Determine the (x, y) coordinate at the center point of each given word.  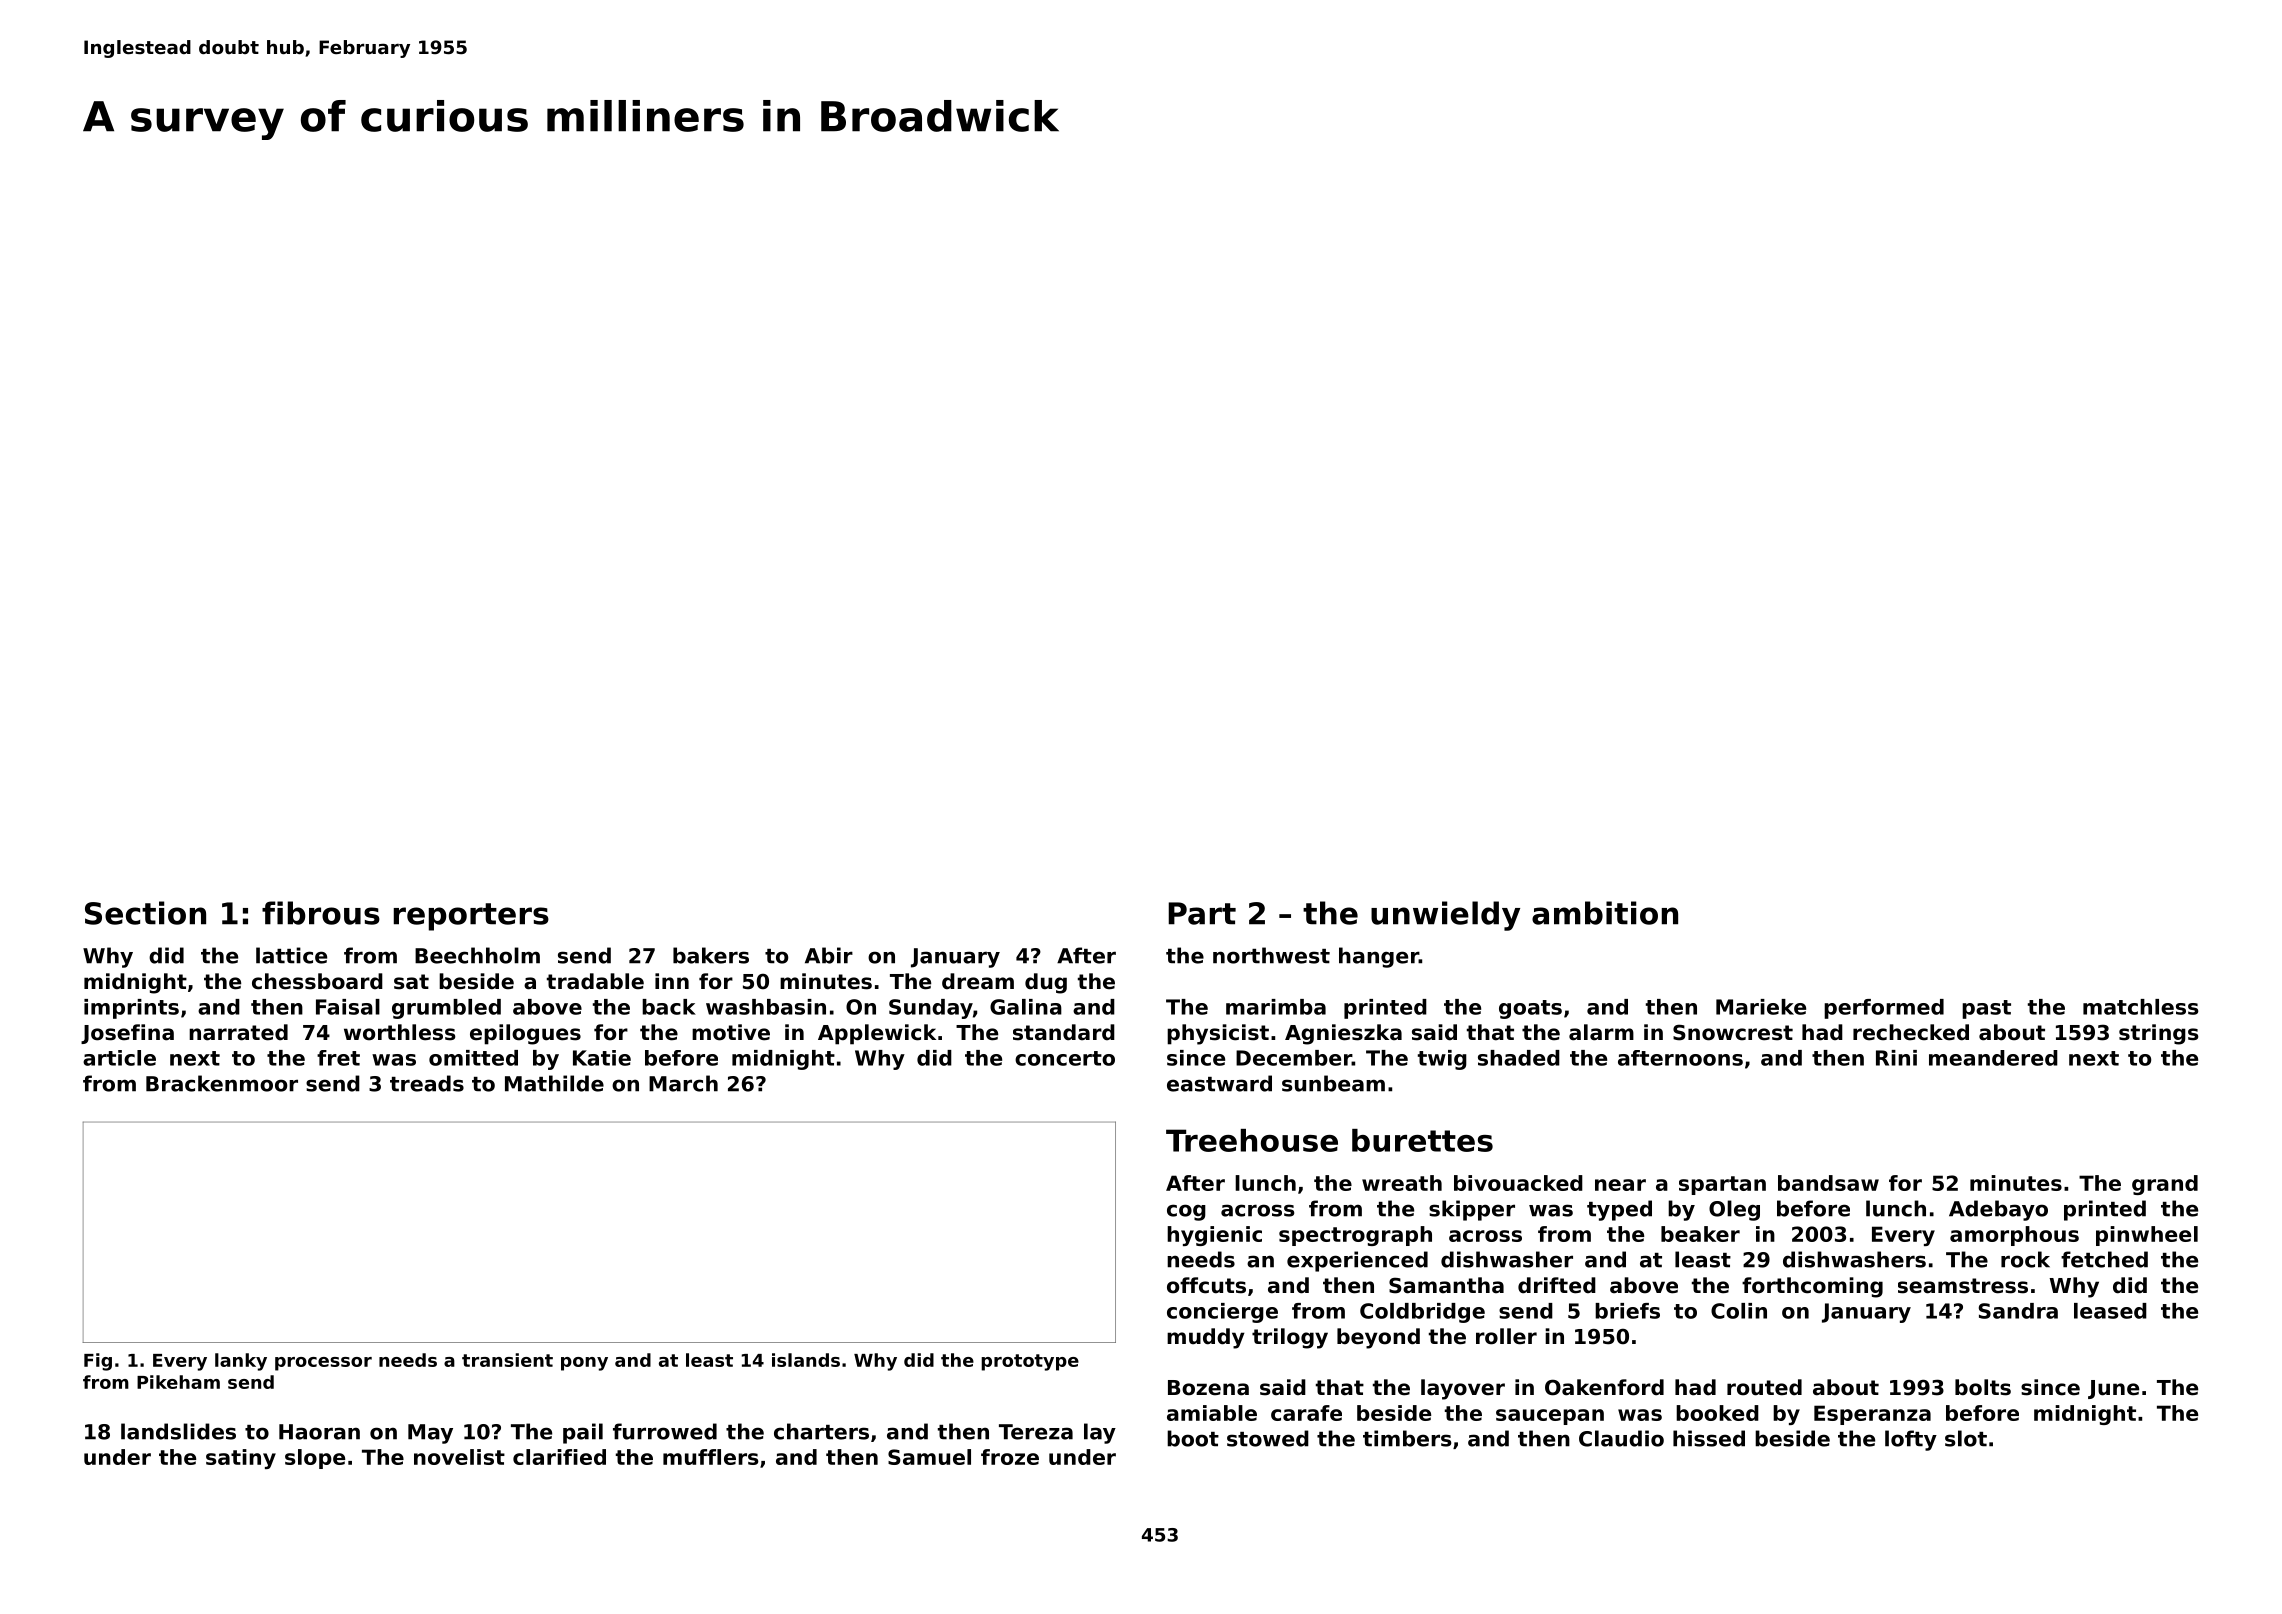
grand (2165, 1185)
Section (145, 913)
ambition (1605, 913)
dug (1046, 983)
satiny (241, 1459)
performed (1884, 1009)
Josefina (127, 1034)
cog (1186, 1212)
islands (806, 1360)
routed (1764, 1387)
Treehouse (1252, 1140)
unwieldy (1445, 916)
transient (507, 1360)
